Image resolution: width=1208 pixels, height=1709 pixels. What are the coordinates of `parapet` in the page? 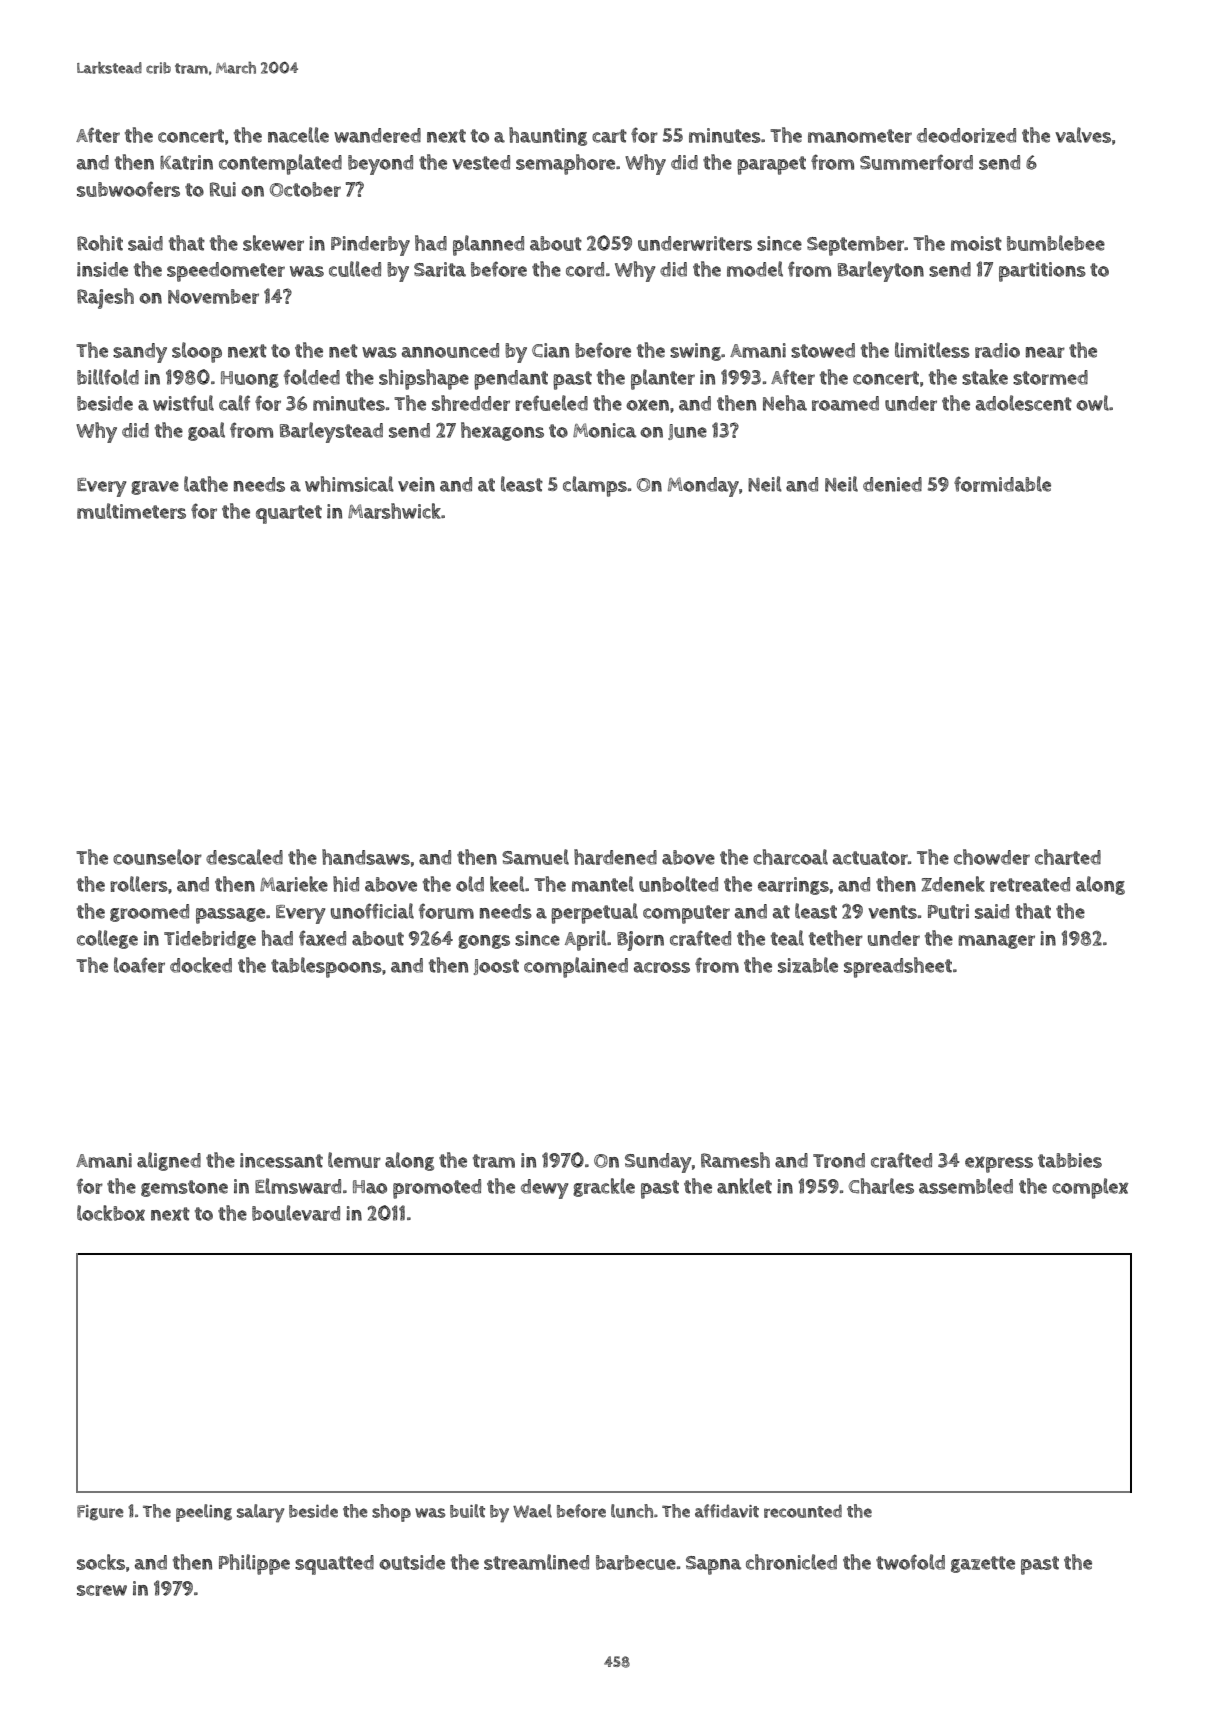 It's located at (771, 165).
